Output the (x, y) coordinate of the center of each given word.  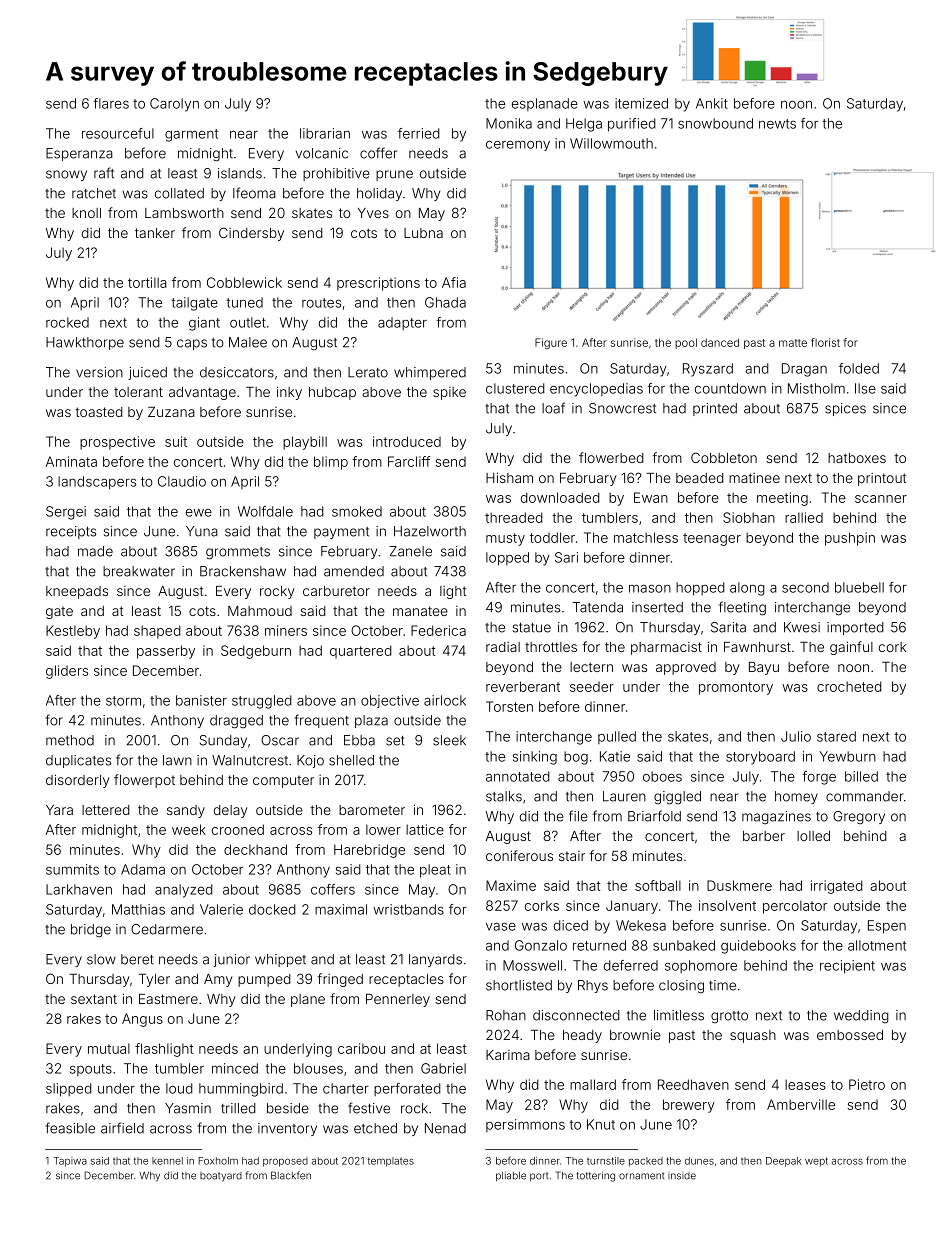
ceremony (518, 145)
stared (836, 736)
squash (753, 1036)
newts (777, 124)
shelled (351, 760)
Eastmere (168, 999)
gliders (67, 672)
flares (111, 103)
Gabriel (443, 1068)
